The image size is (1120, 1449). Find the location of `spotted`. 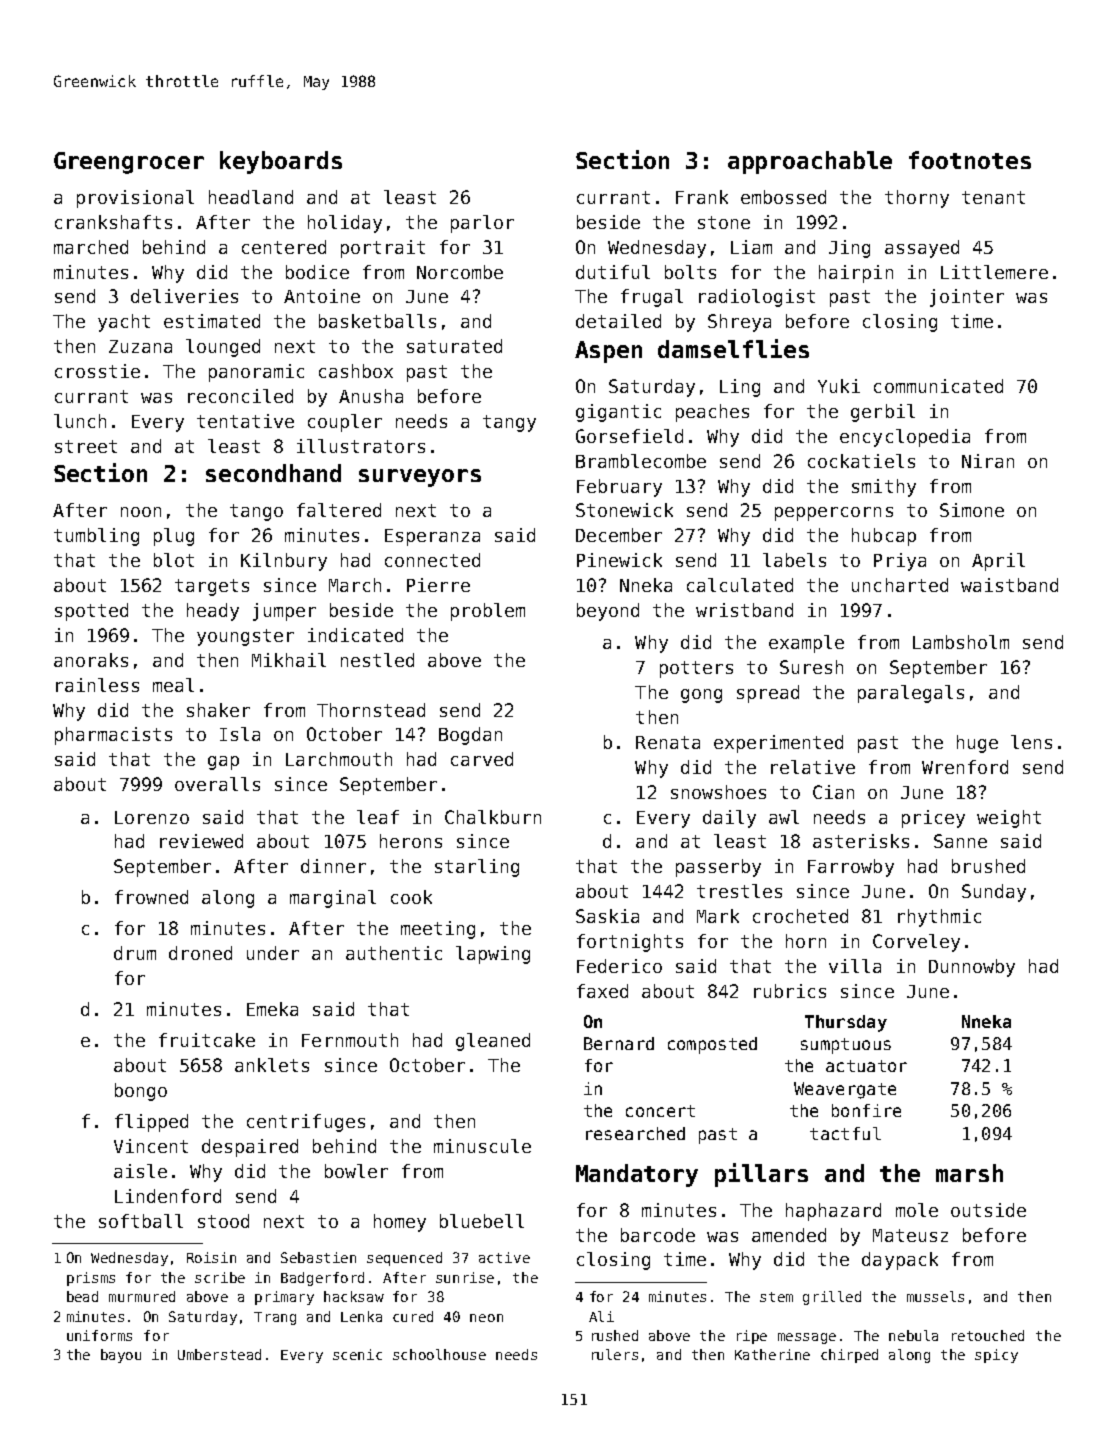

spotted is located at coordinates (91, 612).
